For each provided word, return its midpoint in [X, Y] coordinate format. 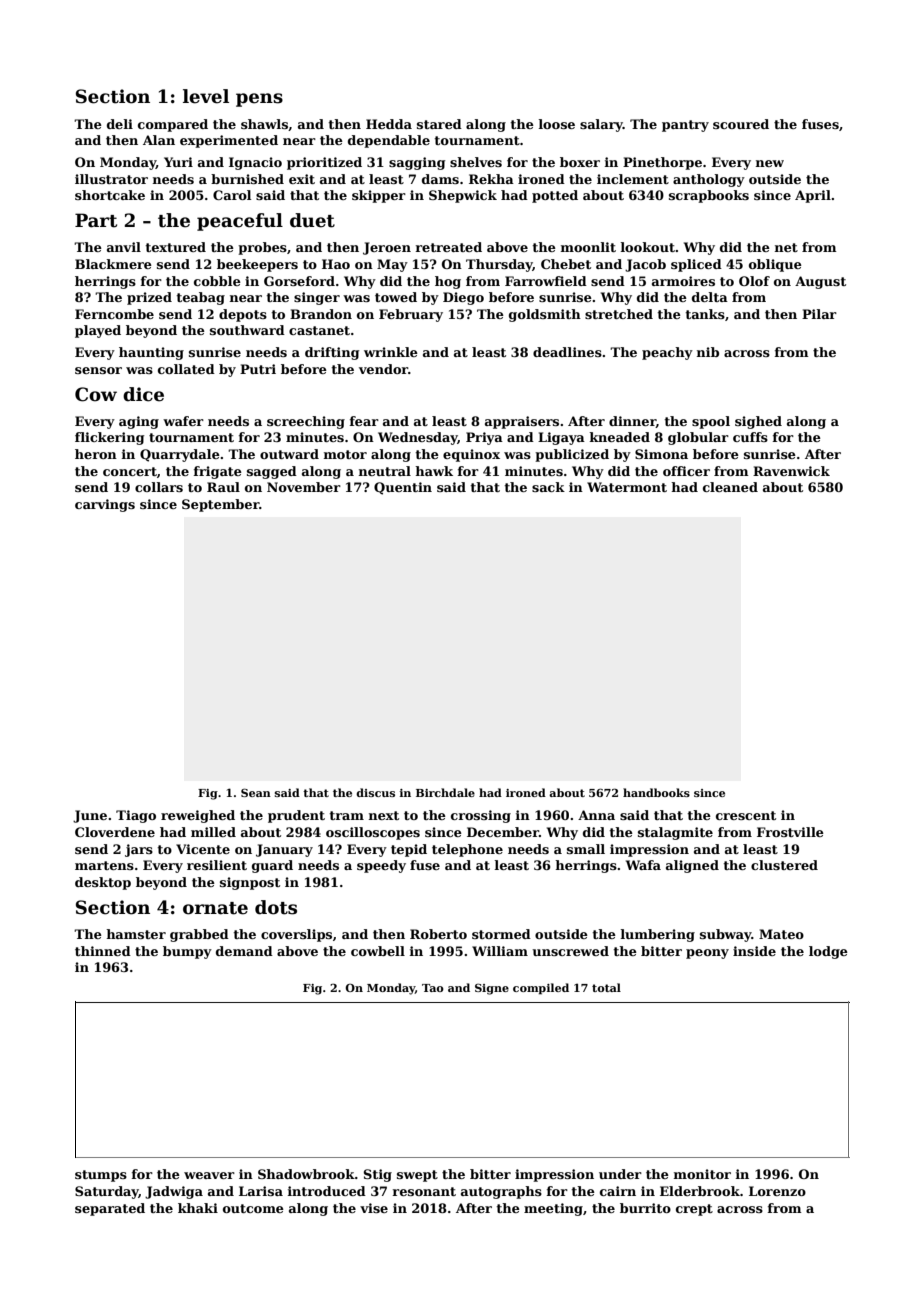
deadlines [567, 352]
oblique [775, 265]
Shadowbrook [306, 1174]
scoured [741, 124]
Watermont [627, 487]
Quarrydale [180, 455]
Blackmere [113, 264]
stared [439, 124]
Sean [256, 792]
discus [375, 792]
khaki [198, 1208]
